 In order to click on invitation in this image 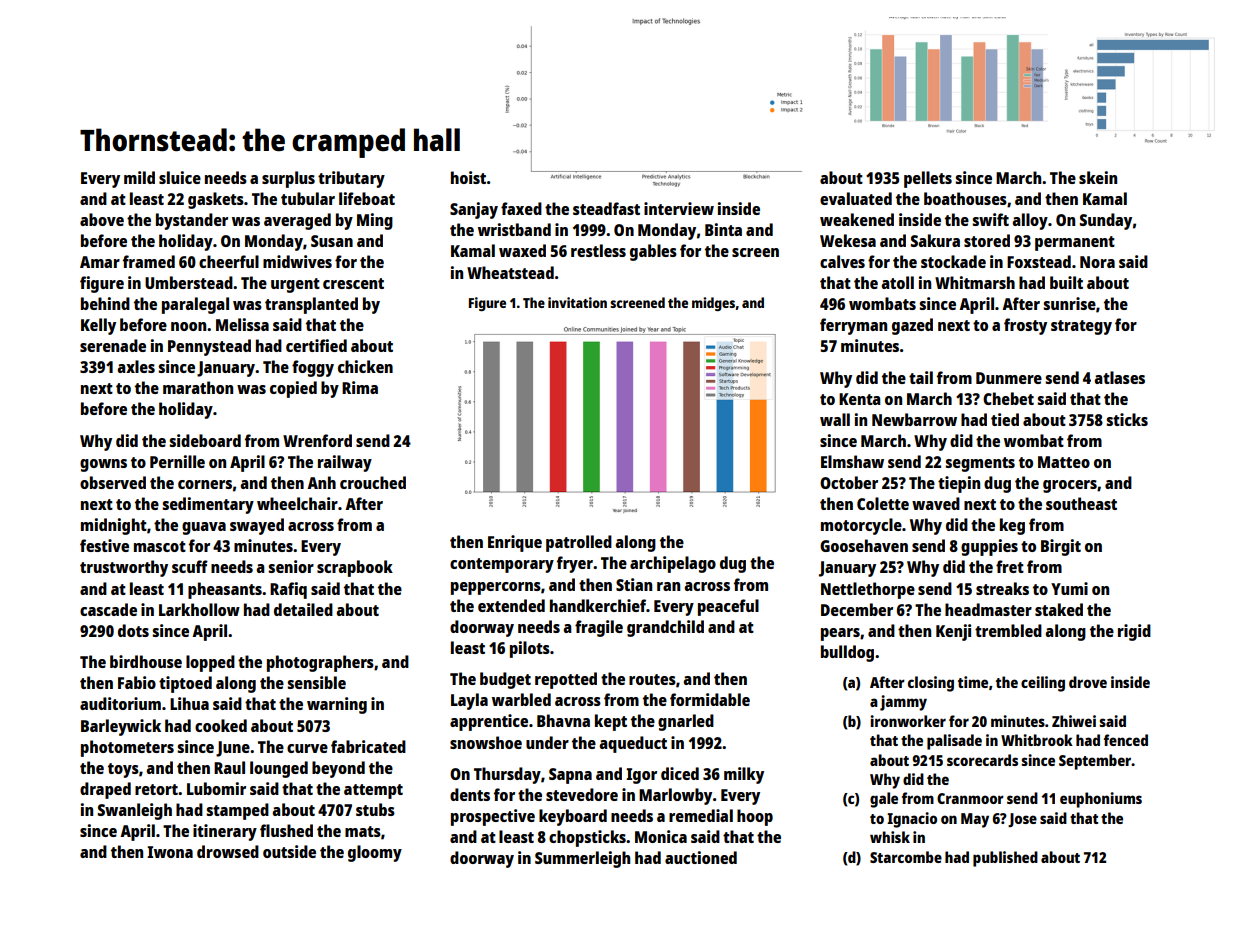, I will do `click(577, 302)`.
